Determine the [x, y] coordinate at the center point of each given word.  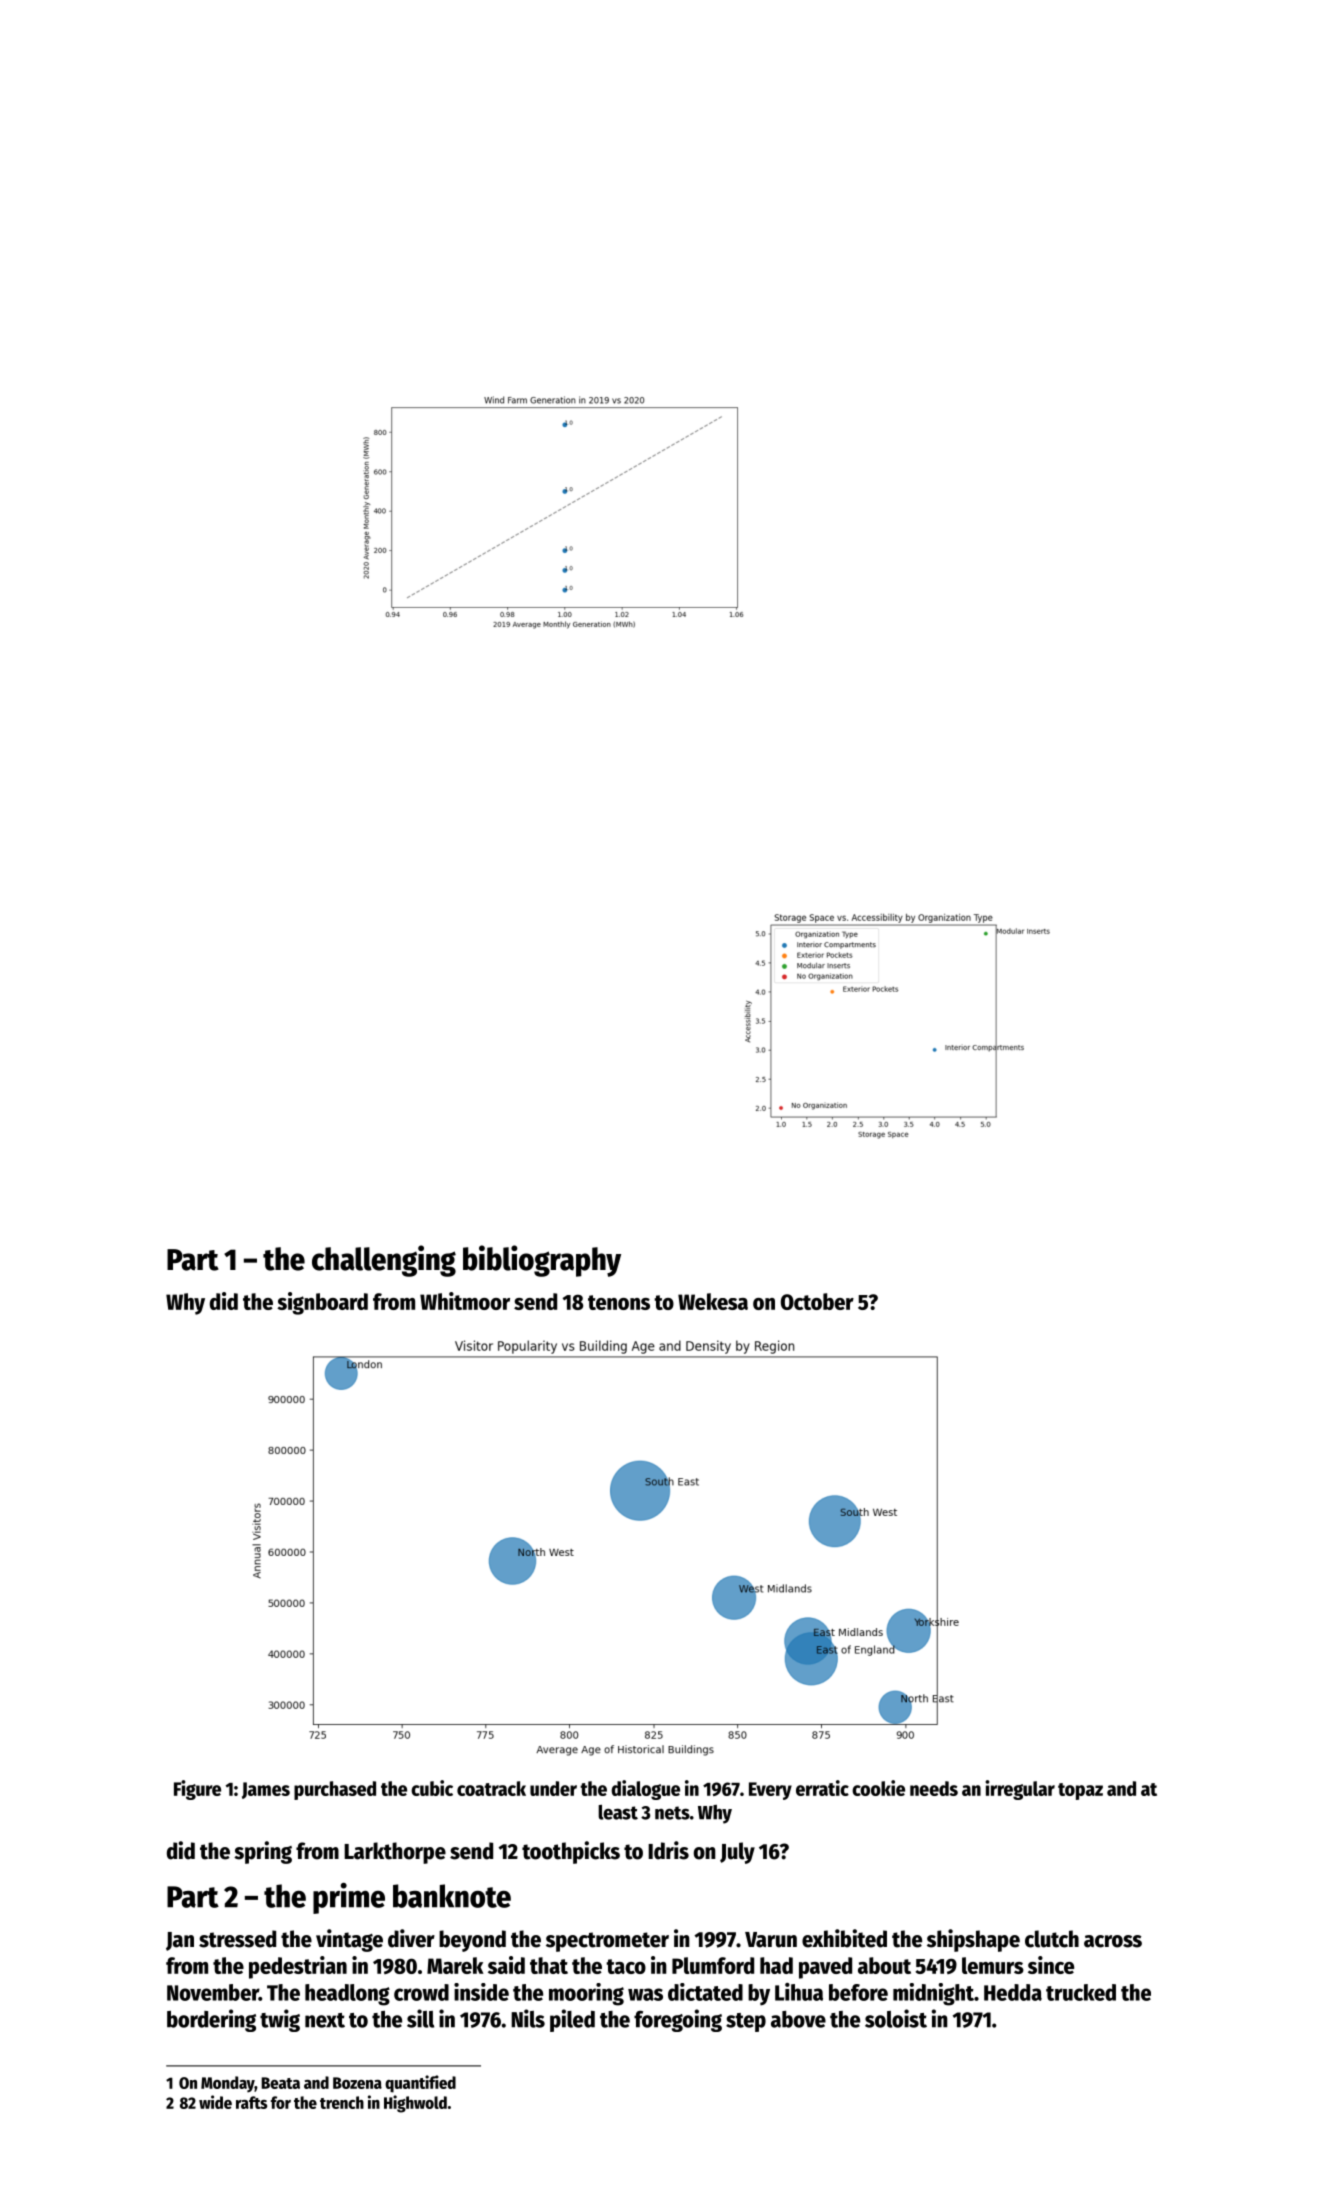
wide [215, 2102]
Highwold [415, 2104]
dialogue [645, 1790]
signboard [322, 1303]
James [266, 1790]
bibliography [542, 1261]
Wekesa [713, 1301]
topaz [1080, 1791]
